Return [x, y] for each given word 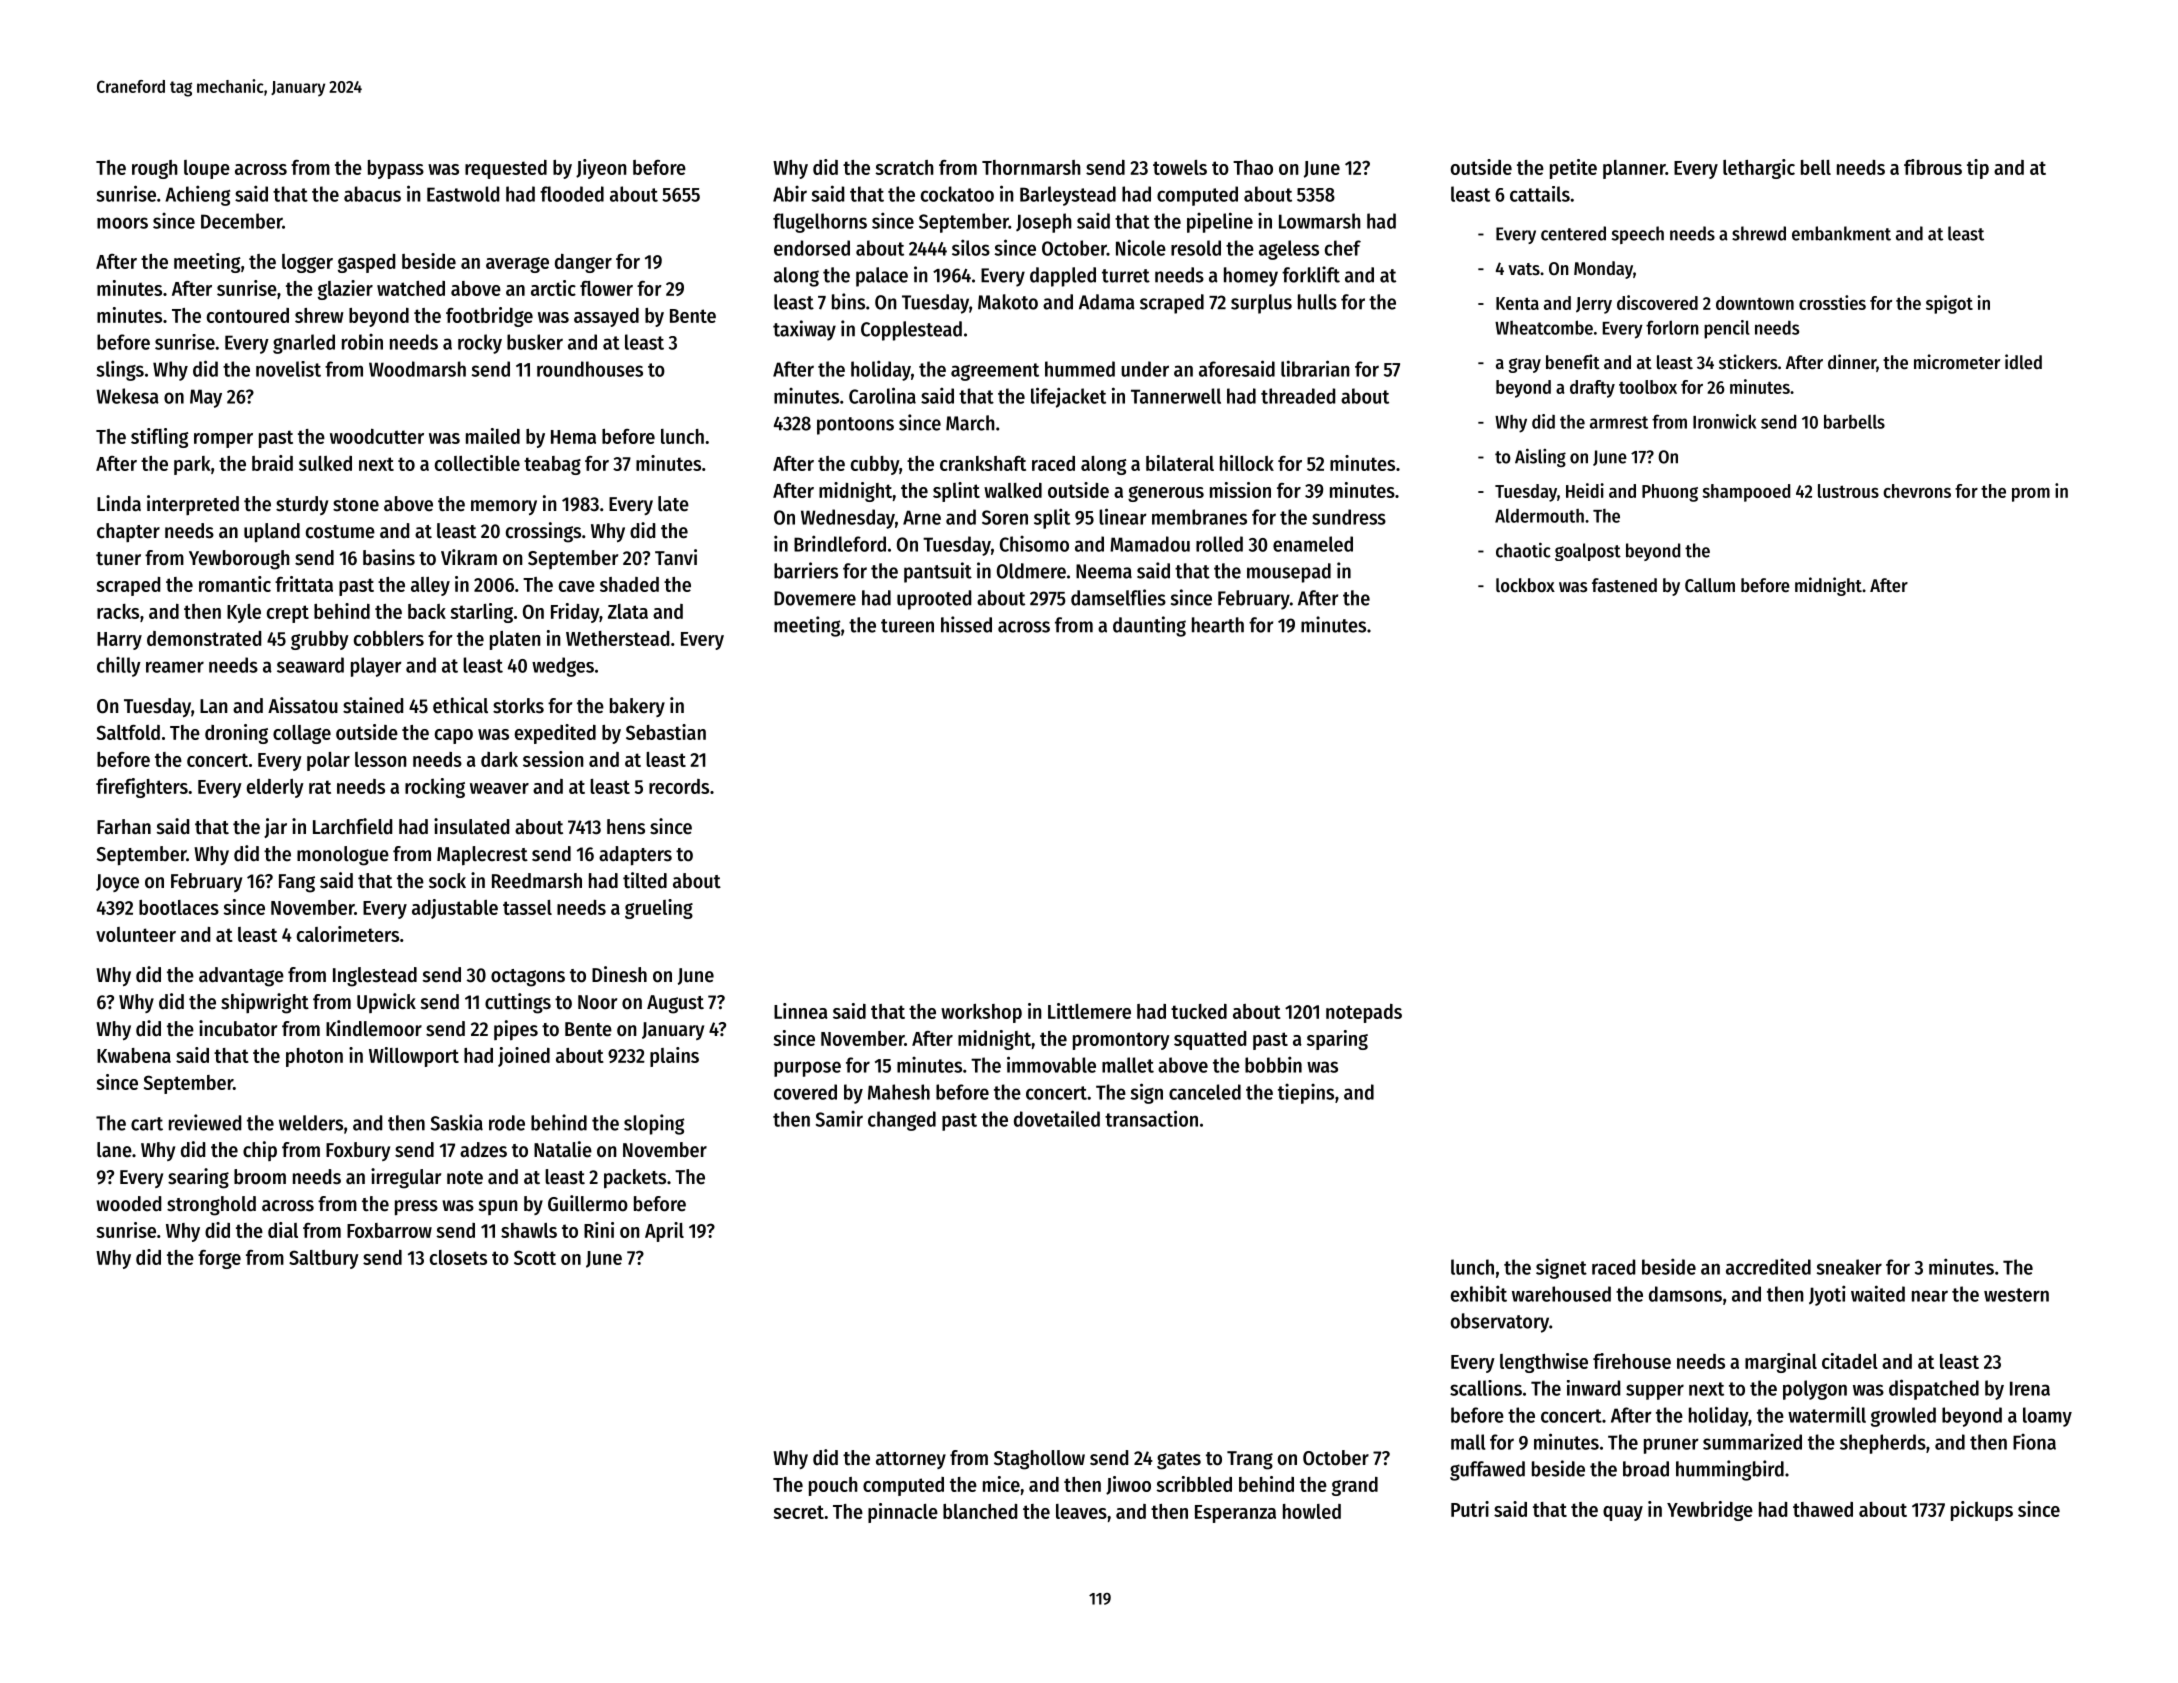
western [2016, 1295]
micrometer [1957, 362]
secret [798, 1512]
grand [1355, 1486]
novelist [288, 369]
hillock [1247, 463]
